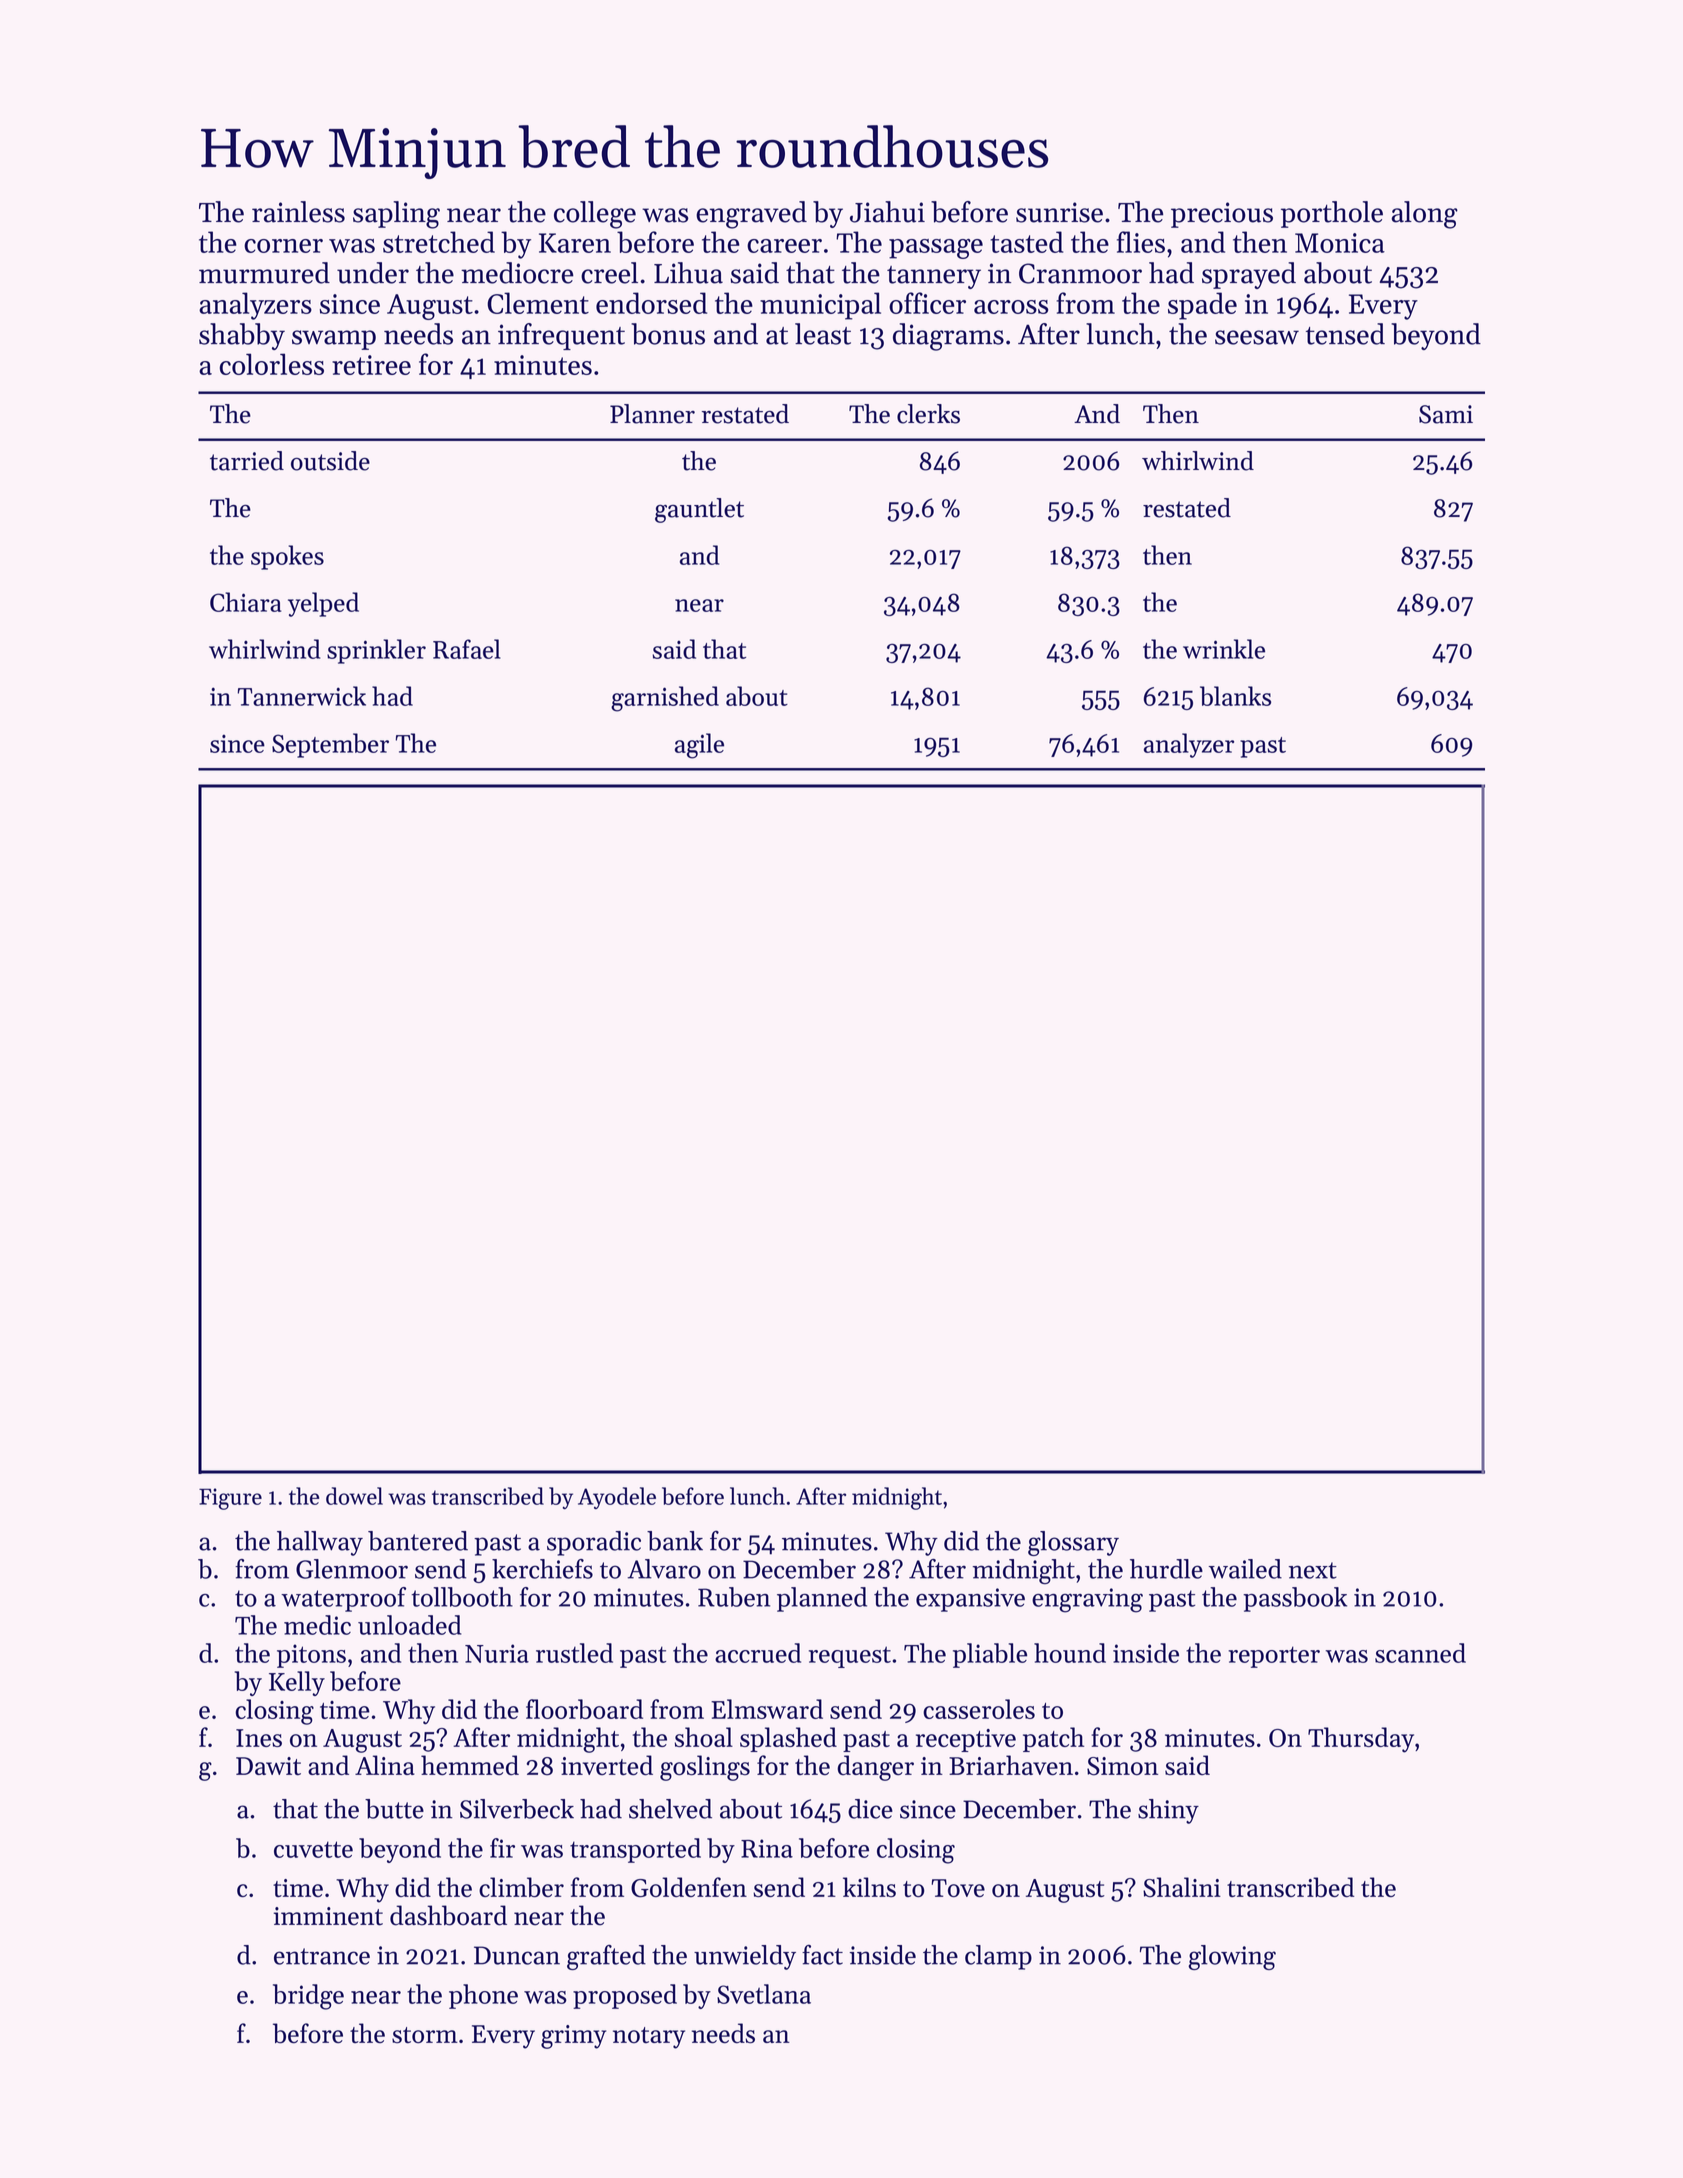  I want to click on Jiahui, so click(887, 212).
